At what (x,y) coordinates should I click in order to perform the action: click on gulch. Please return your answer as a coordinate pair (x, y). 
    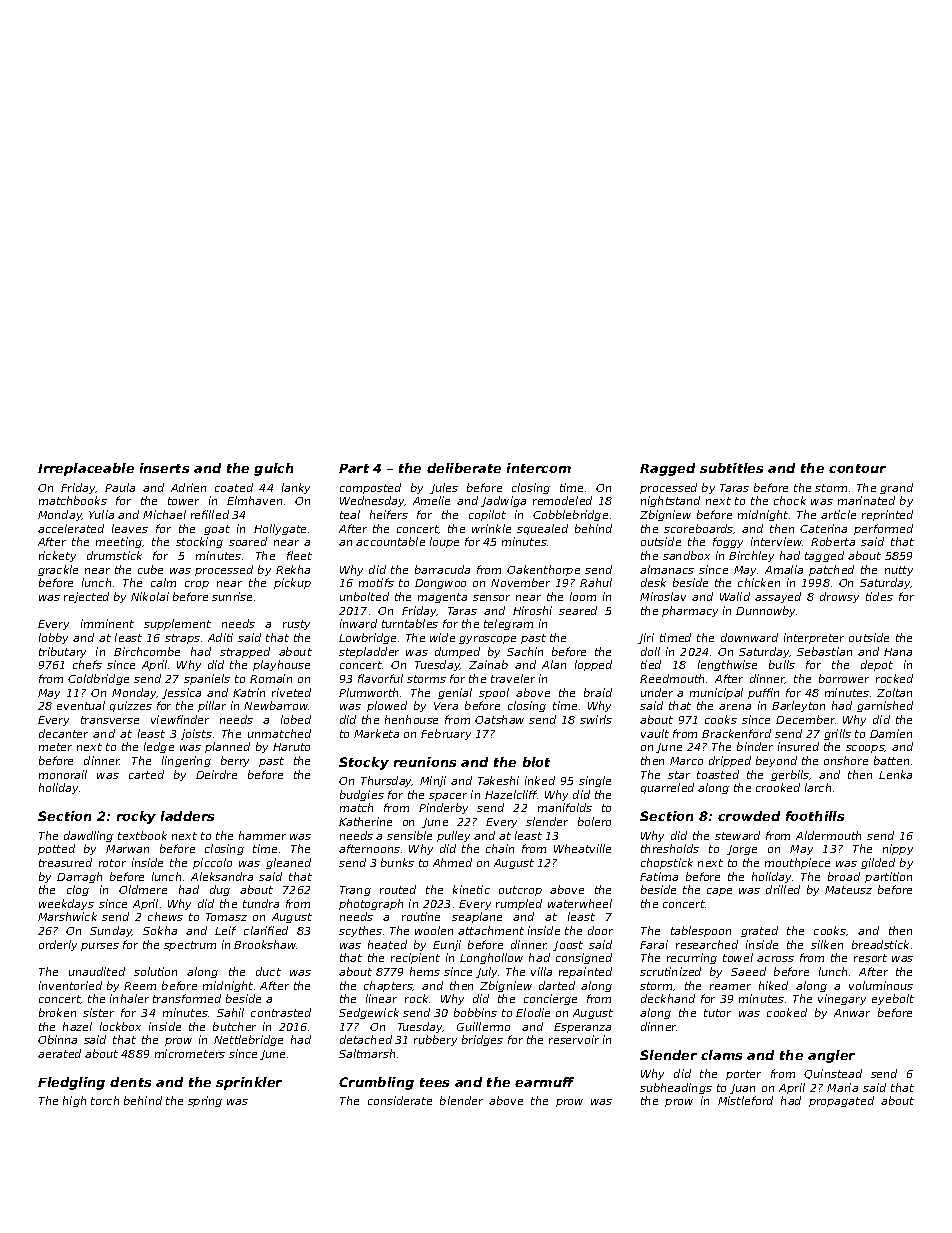
    Looking at the image, I should click on (273, 469).
